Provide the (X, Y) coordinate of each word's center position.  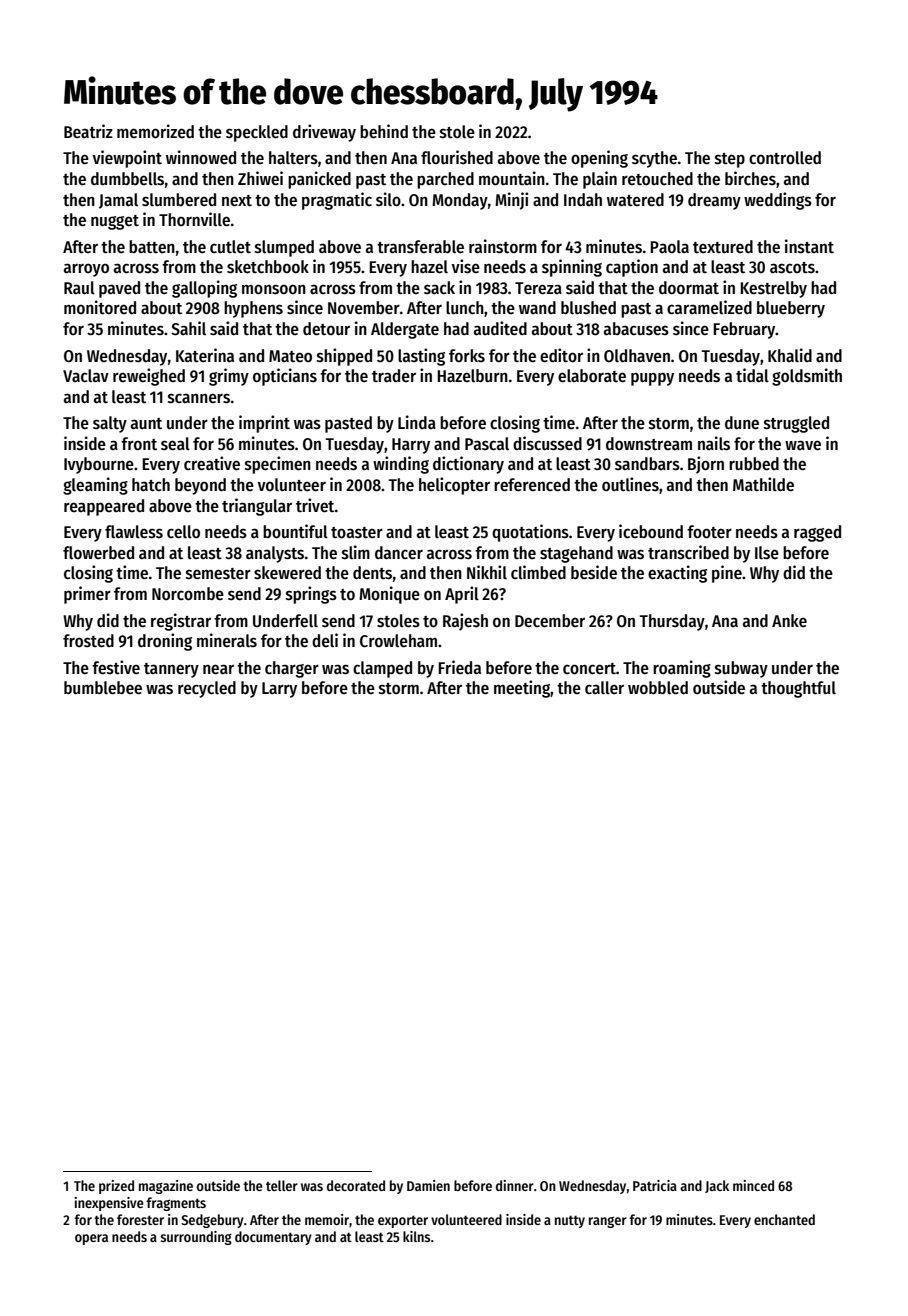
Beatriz (88, 131)
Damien (428, 1185)
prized (116, 1187)
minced (753, 1185)
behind (384, 131)
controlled (785, 158)
